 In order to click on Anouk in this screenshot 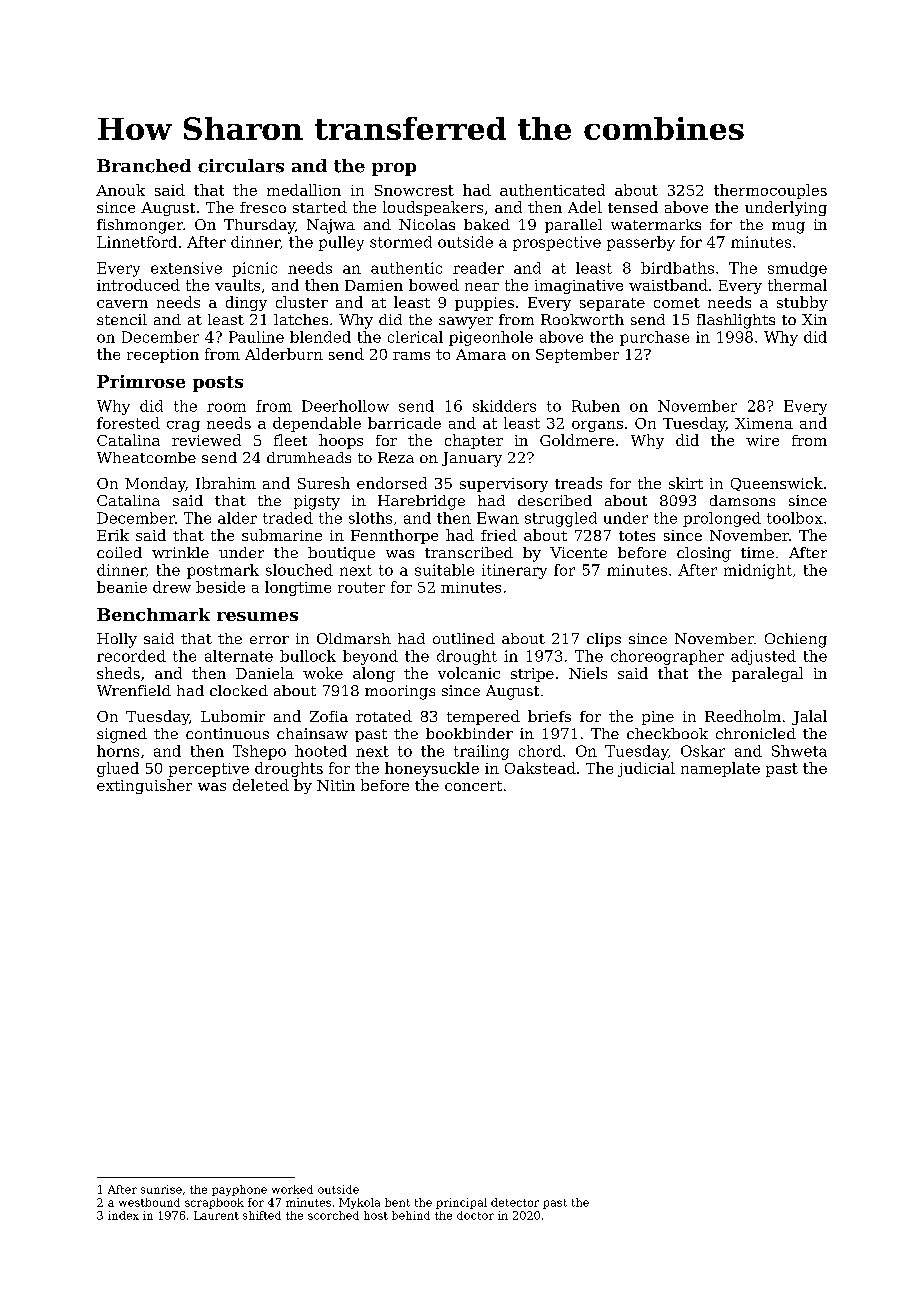, I will do `click(120, 190)`.
